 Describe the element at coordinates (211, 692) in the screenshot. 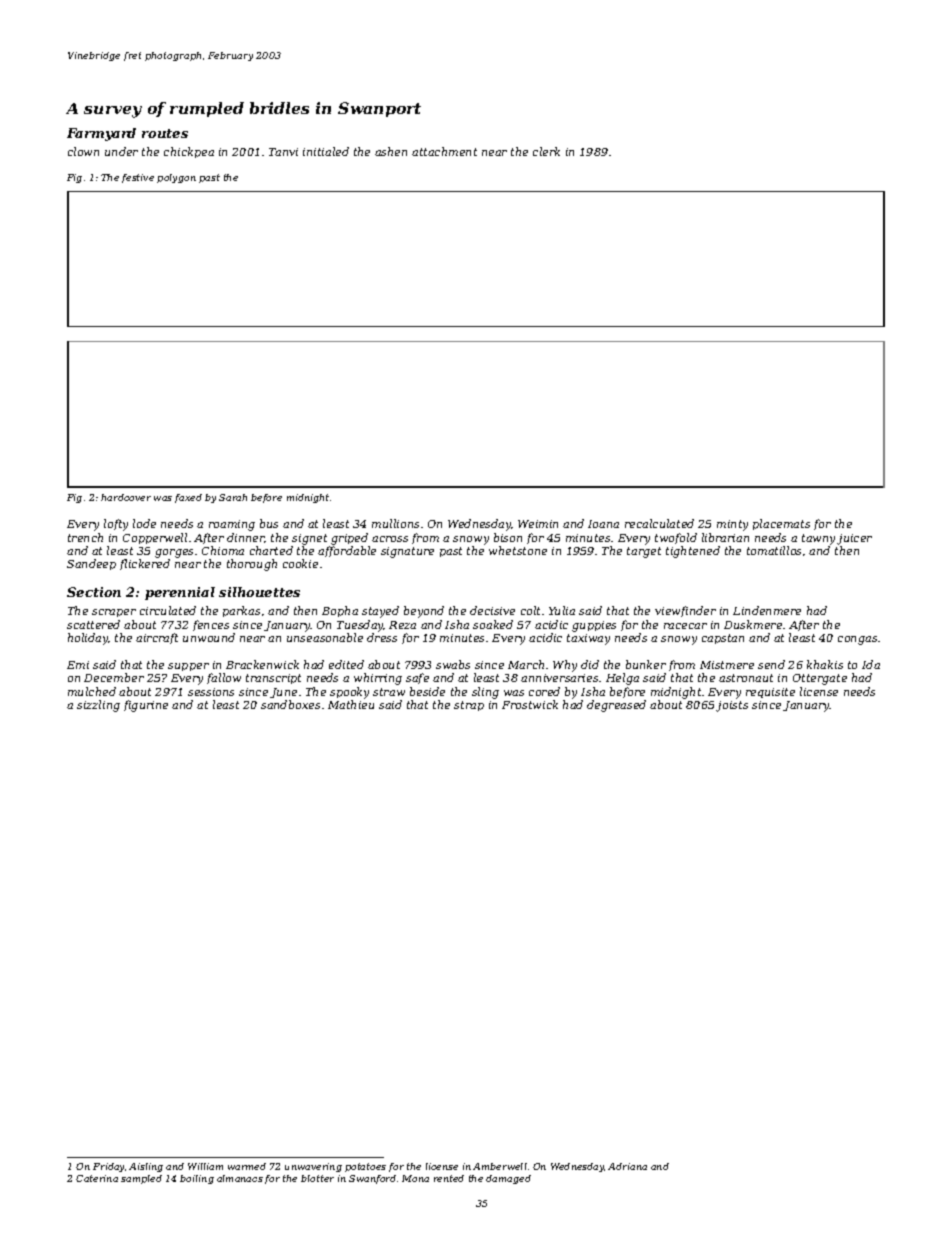

I see `sessions` at that location.
